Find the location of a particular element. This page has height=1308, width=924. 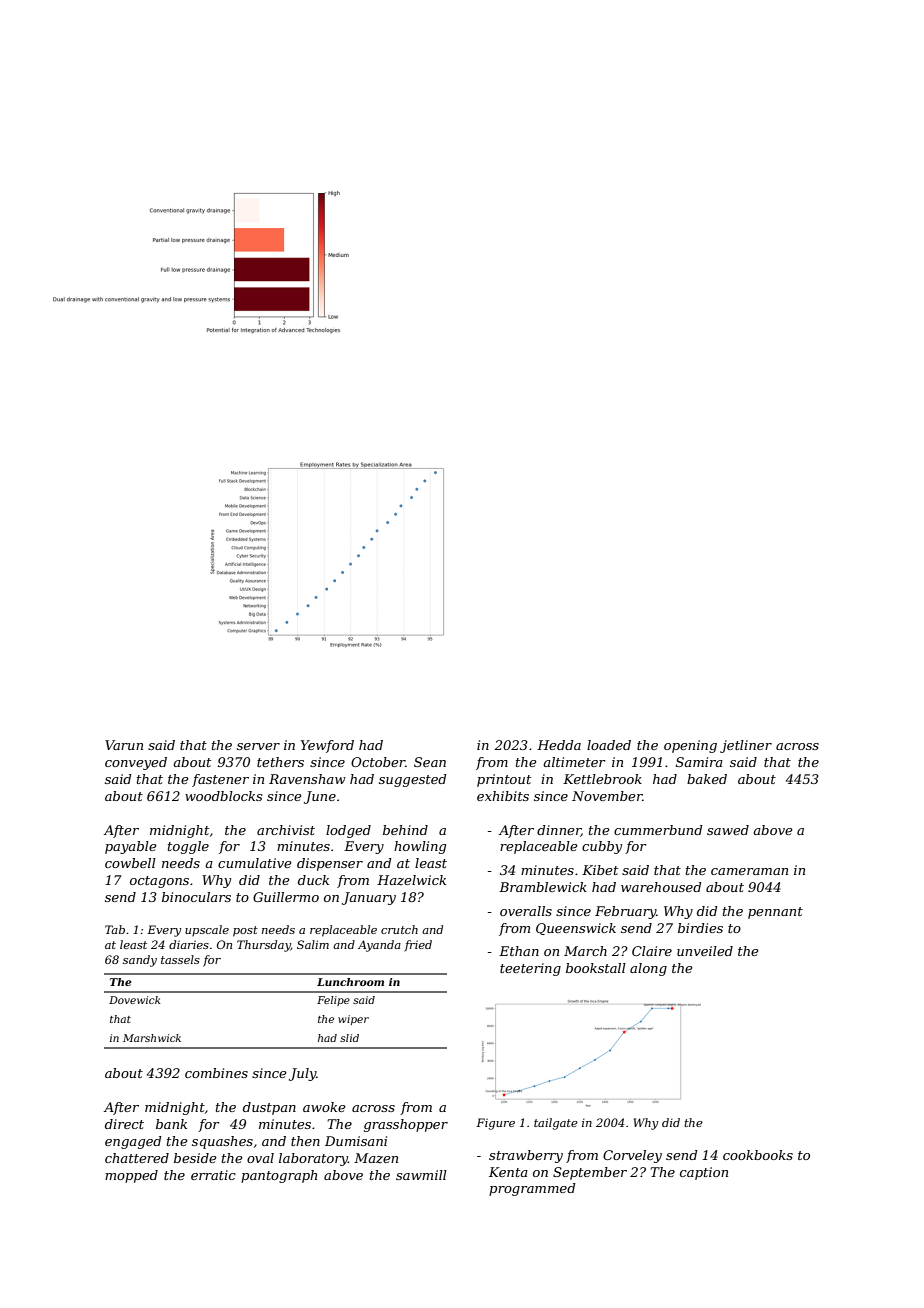

programmed is located at coordinates (532, 1189).
